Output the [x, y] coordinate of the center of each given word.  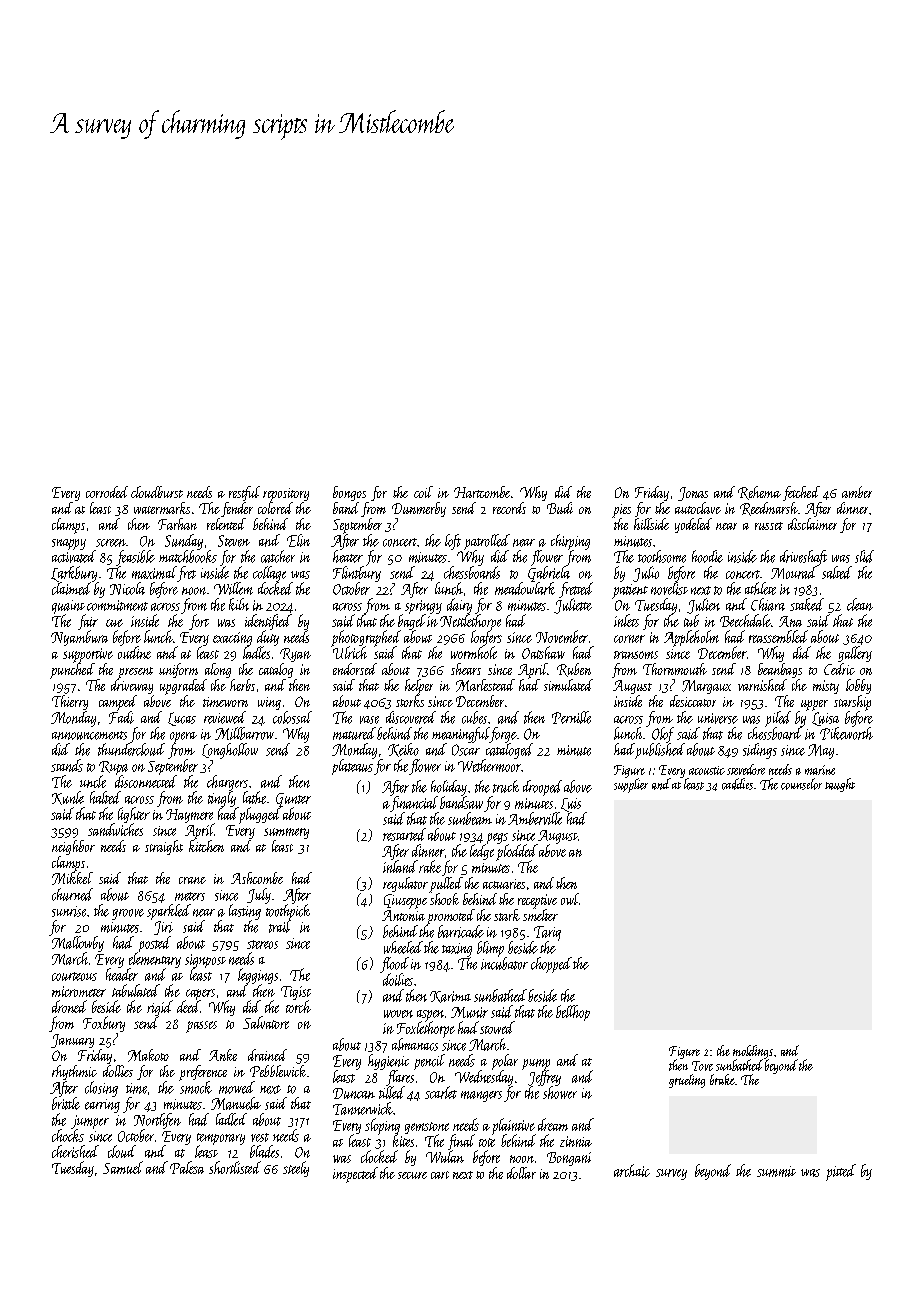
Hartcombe [482, 492]
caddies [737, 784]
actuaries [504, 884]
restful [244, 493]
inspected [355, 1175]
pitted [841, 1172]
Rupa [113, 768]
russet [769, 526]
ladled [231, 1119]
